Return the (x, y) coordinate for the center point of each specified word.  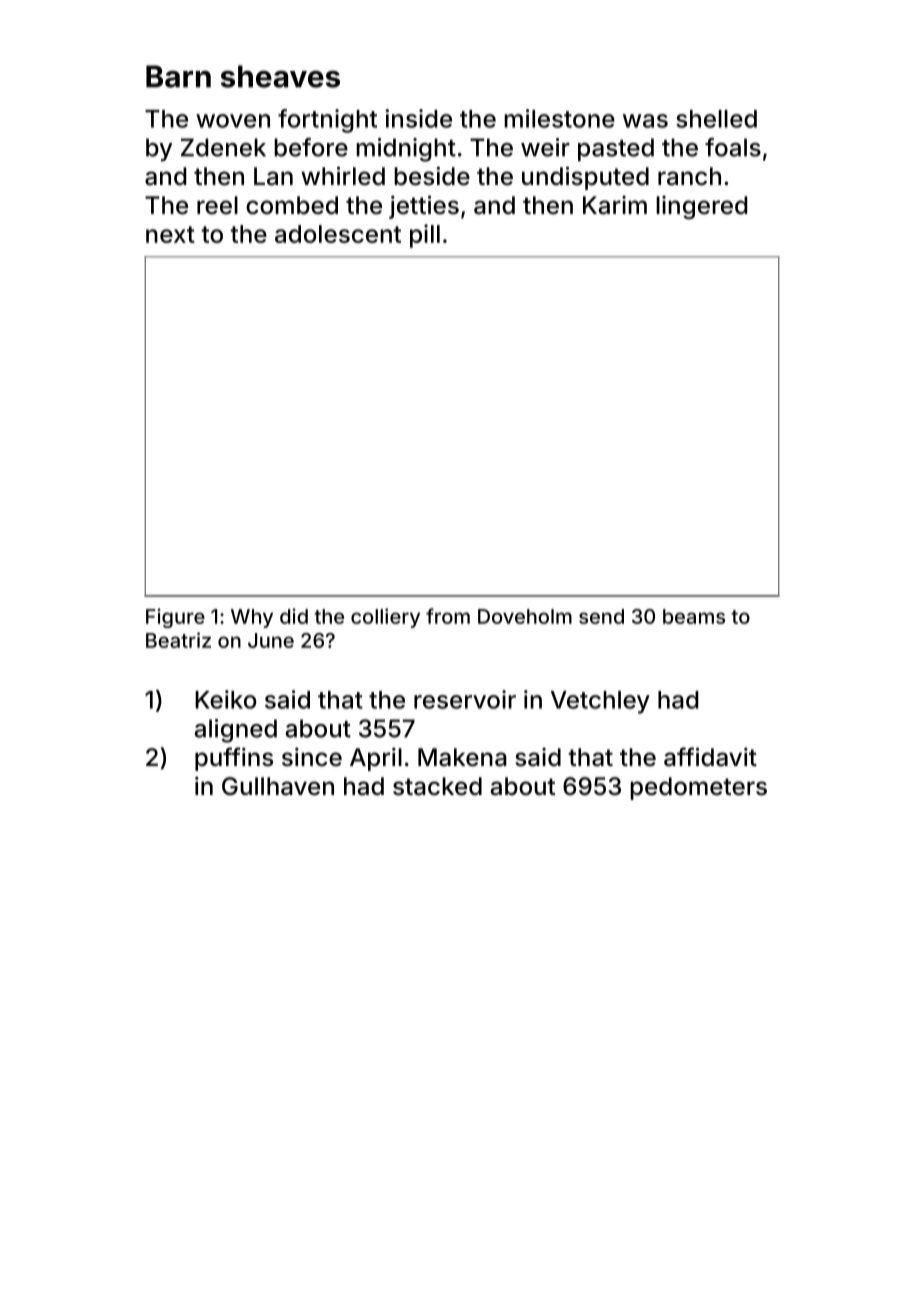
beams (694, 616)
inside (418, 118)
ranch (689, 176)
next (170, 234)
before (311, 147)
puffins (234, 759)
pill (425, 236)
